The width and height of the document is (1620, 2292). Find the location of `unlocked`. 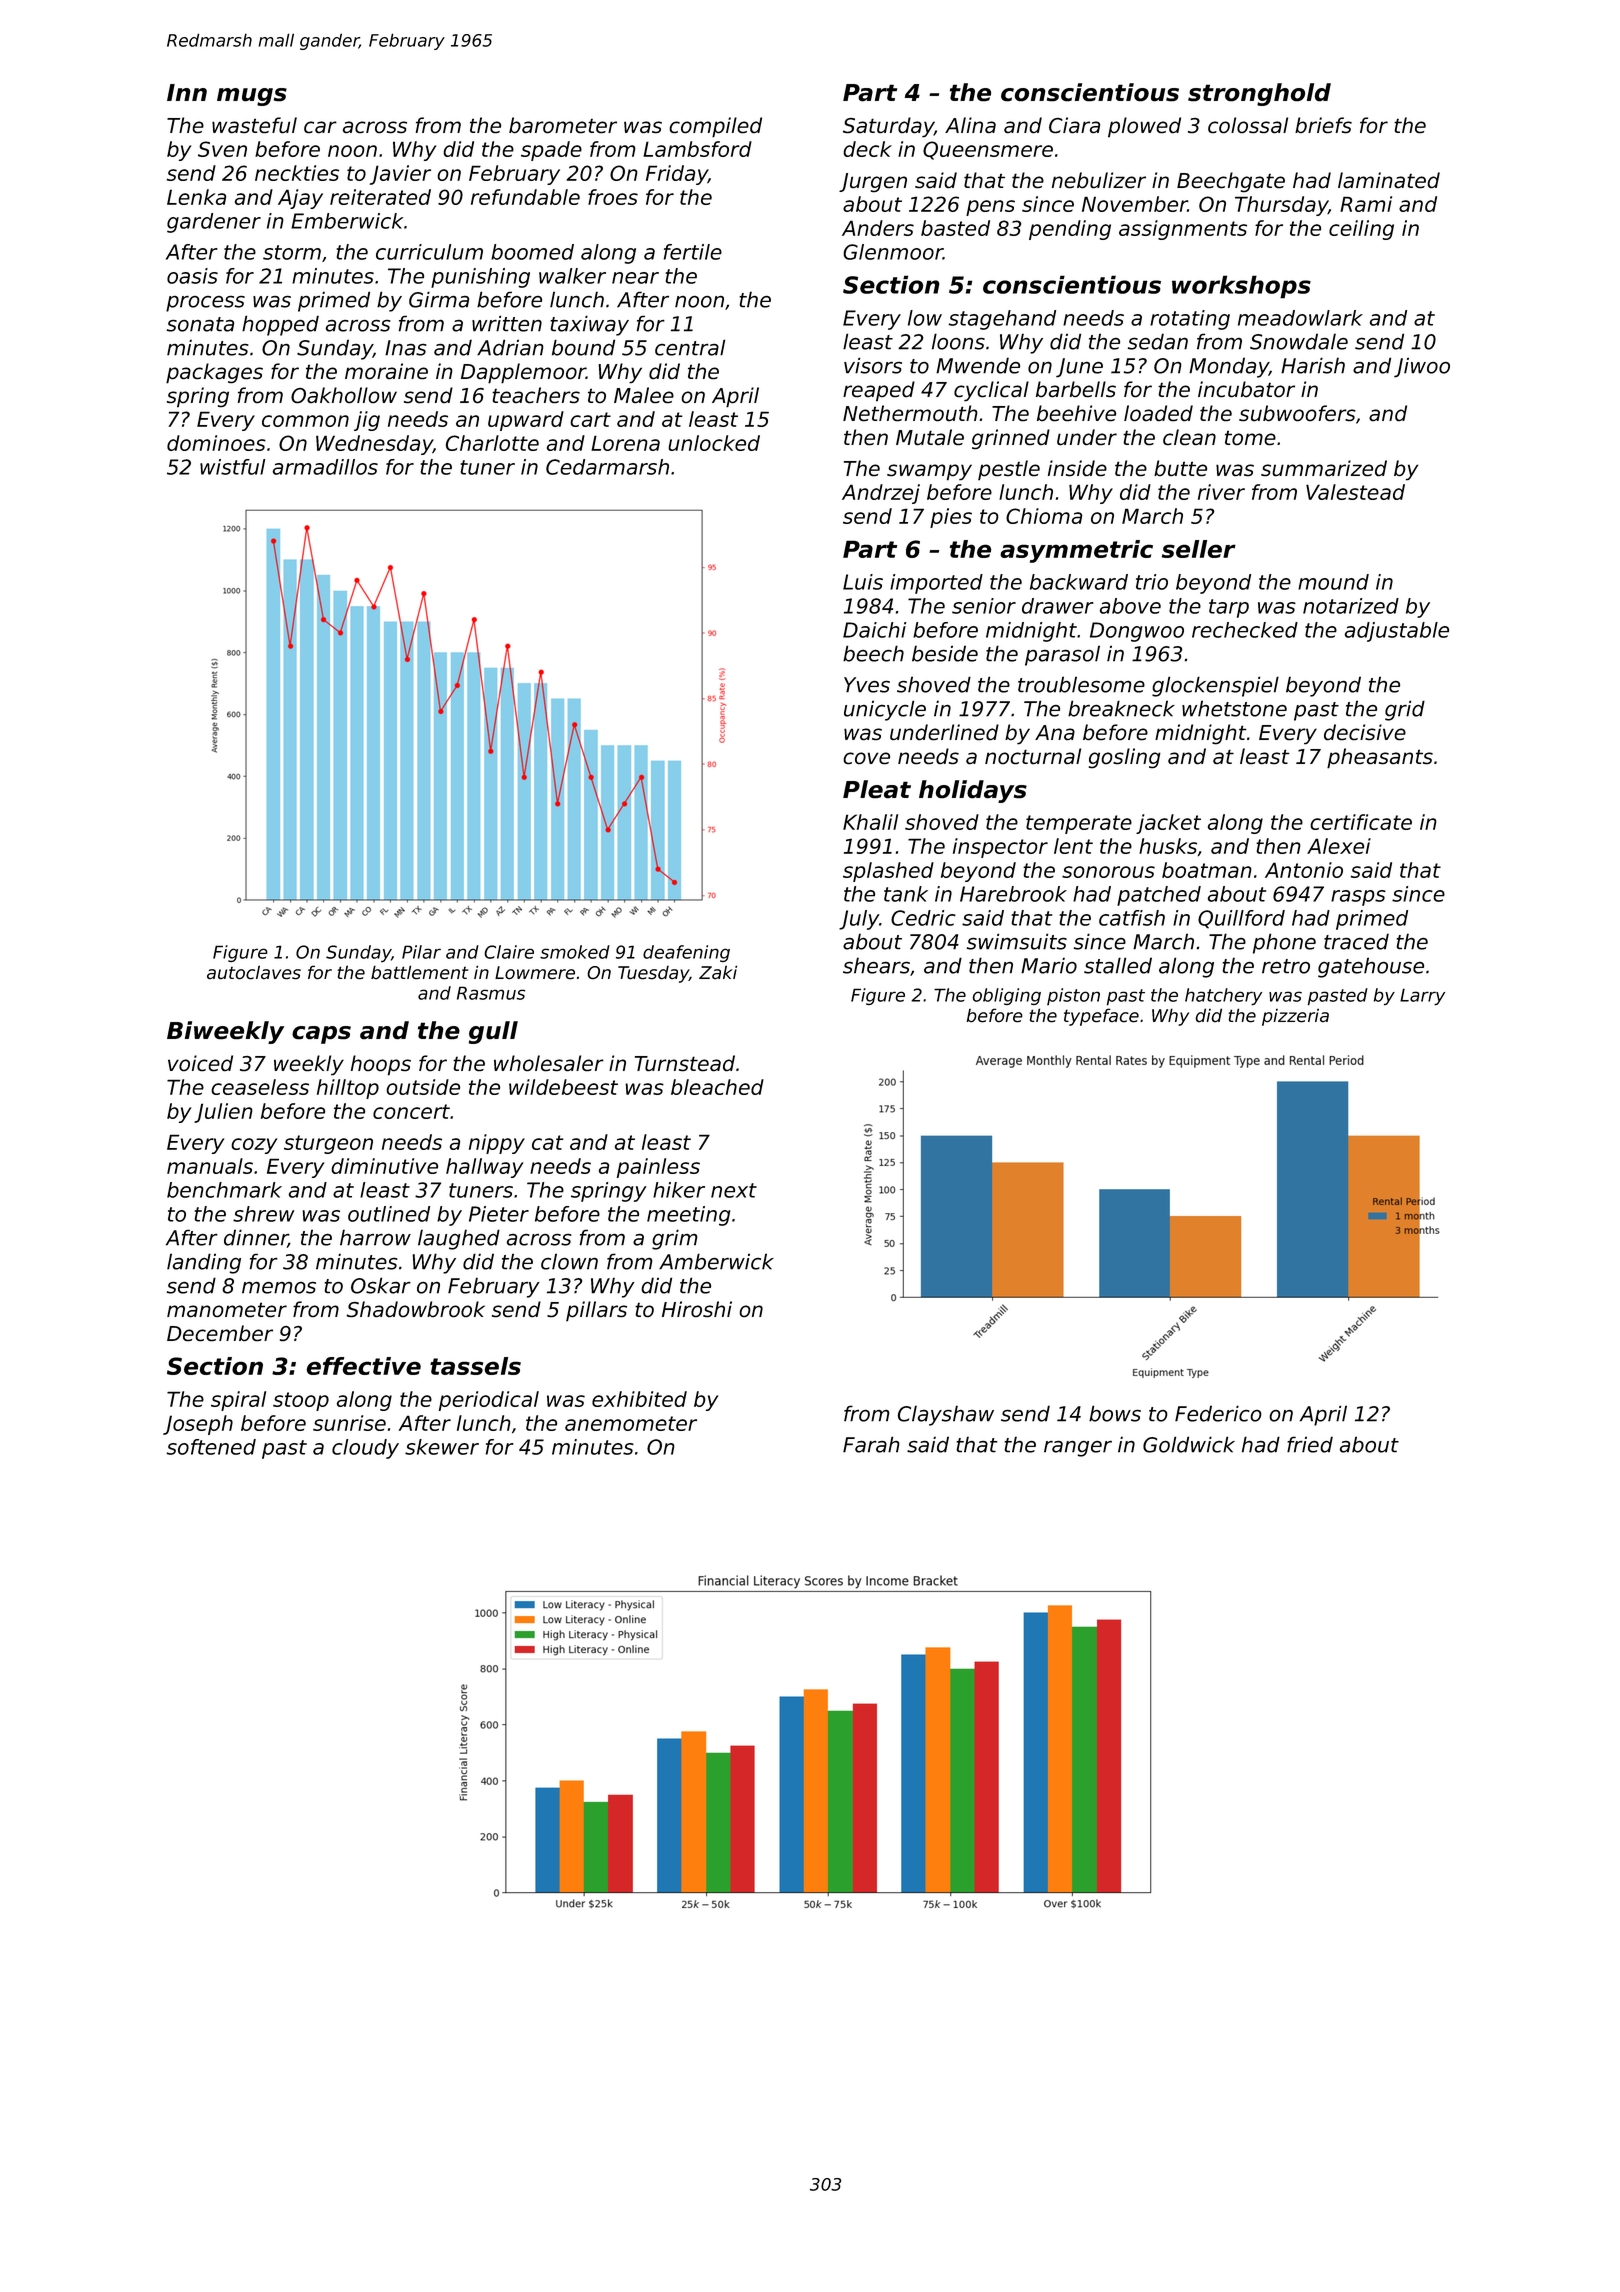

unlocked is located at coordinates (714, 443).
